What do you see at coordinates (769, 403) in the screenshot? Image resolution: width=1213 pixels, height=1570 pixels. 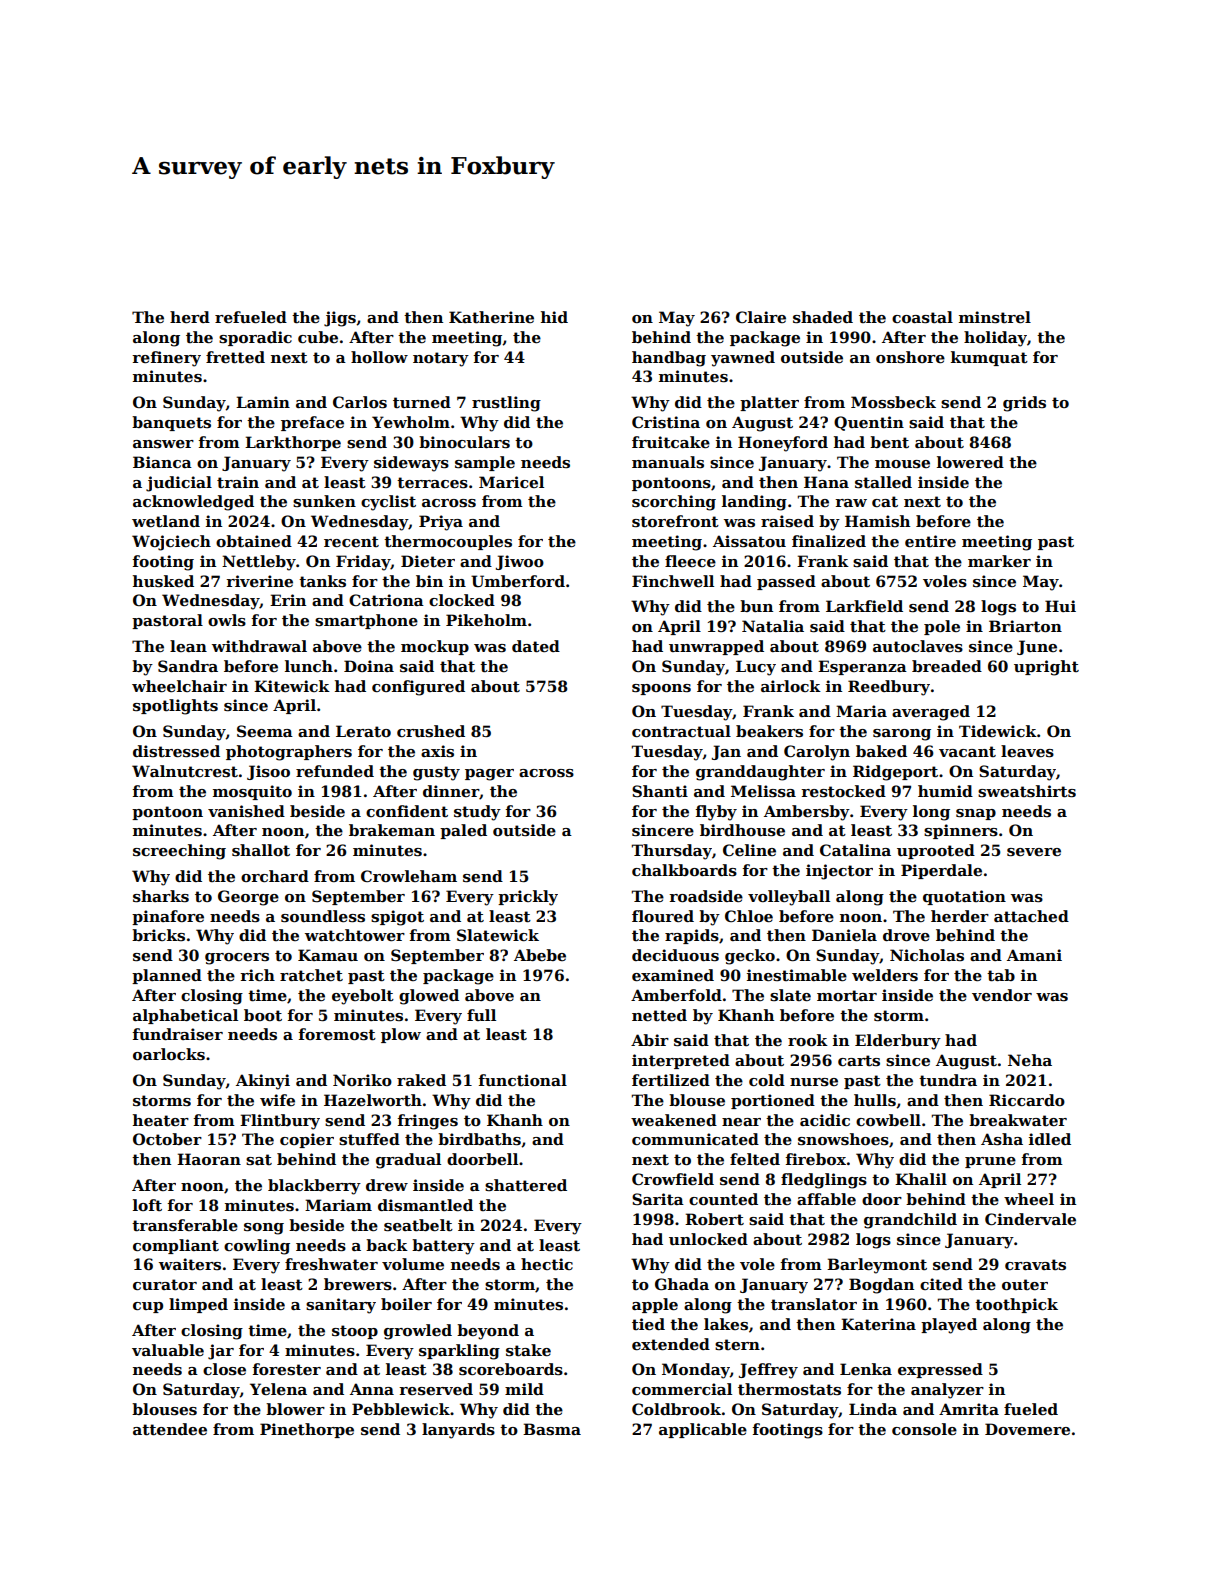 I see `platter` at bounding box center [769, 403].
